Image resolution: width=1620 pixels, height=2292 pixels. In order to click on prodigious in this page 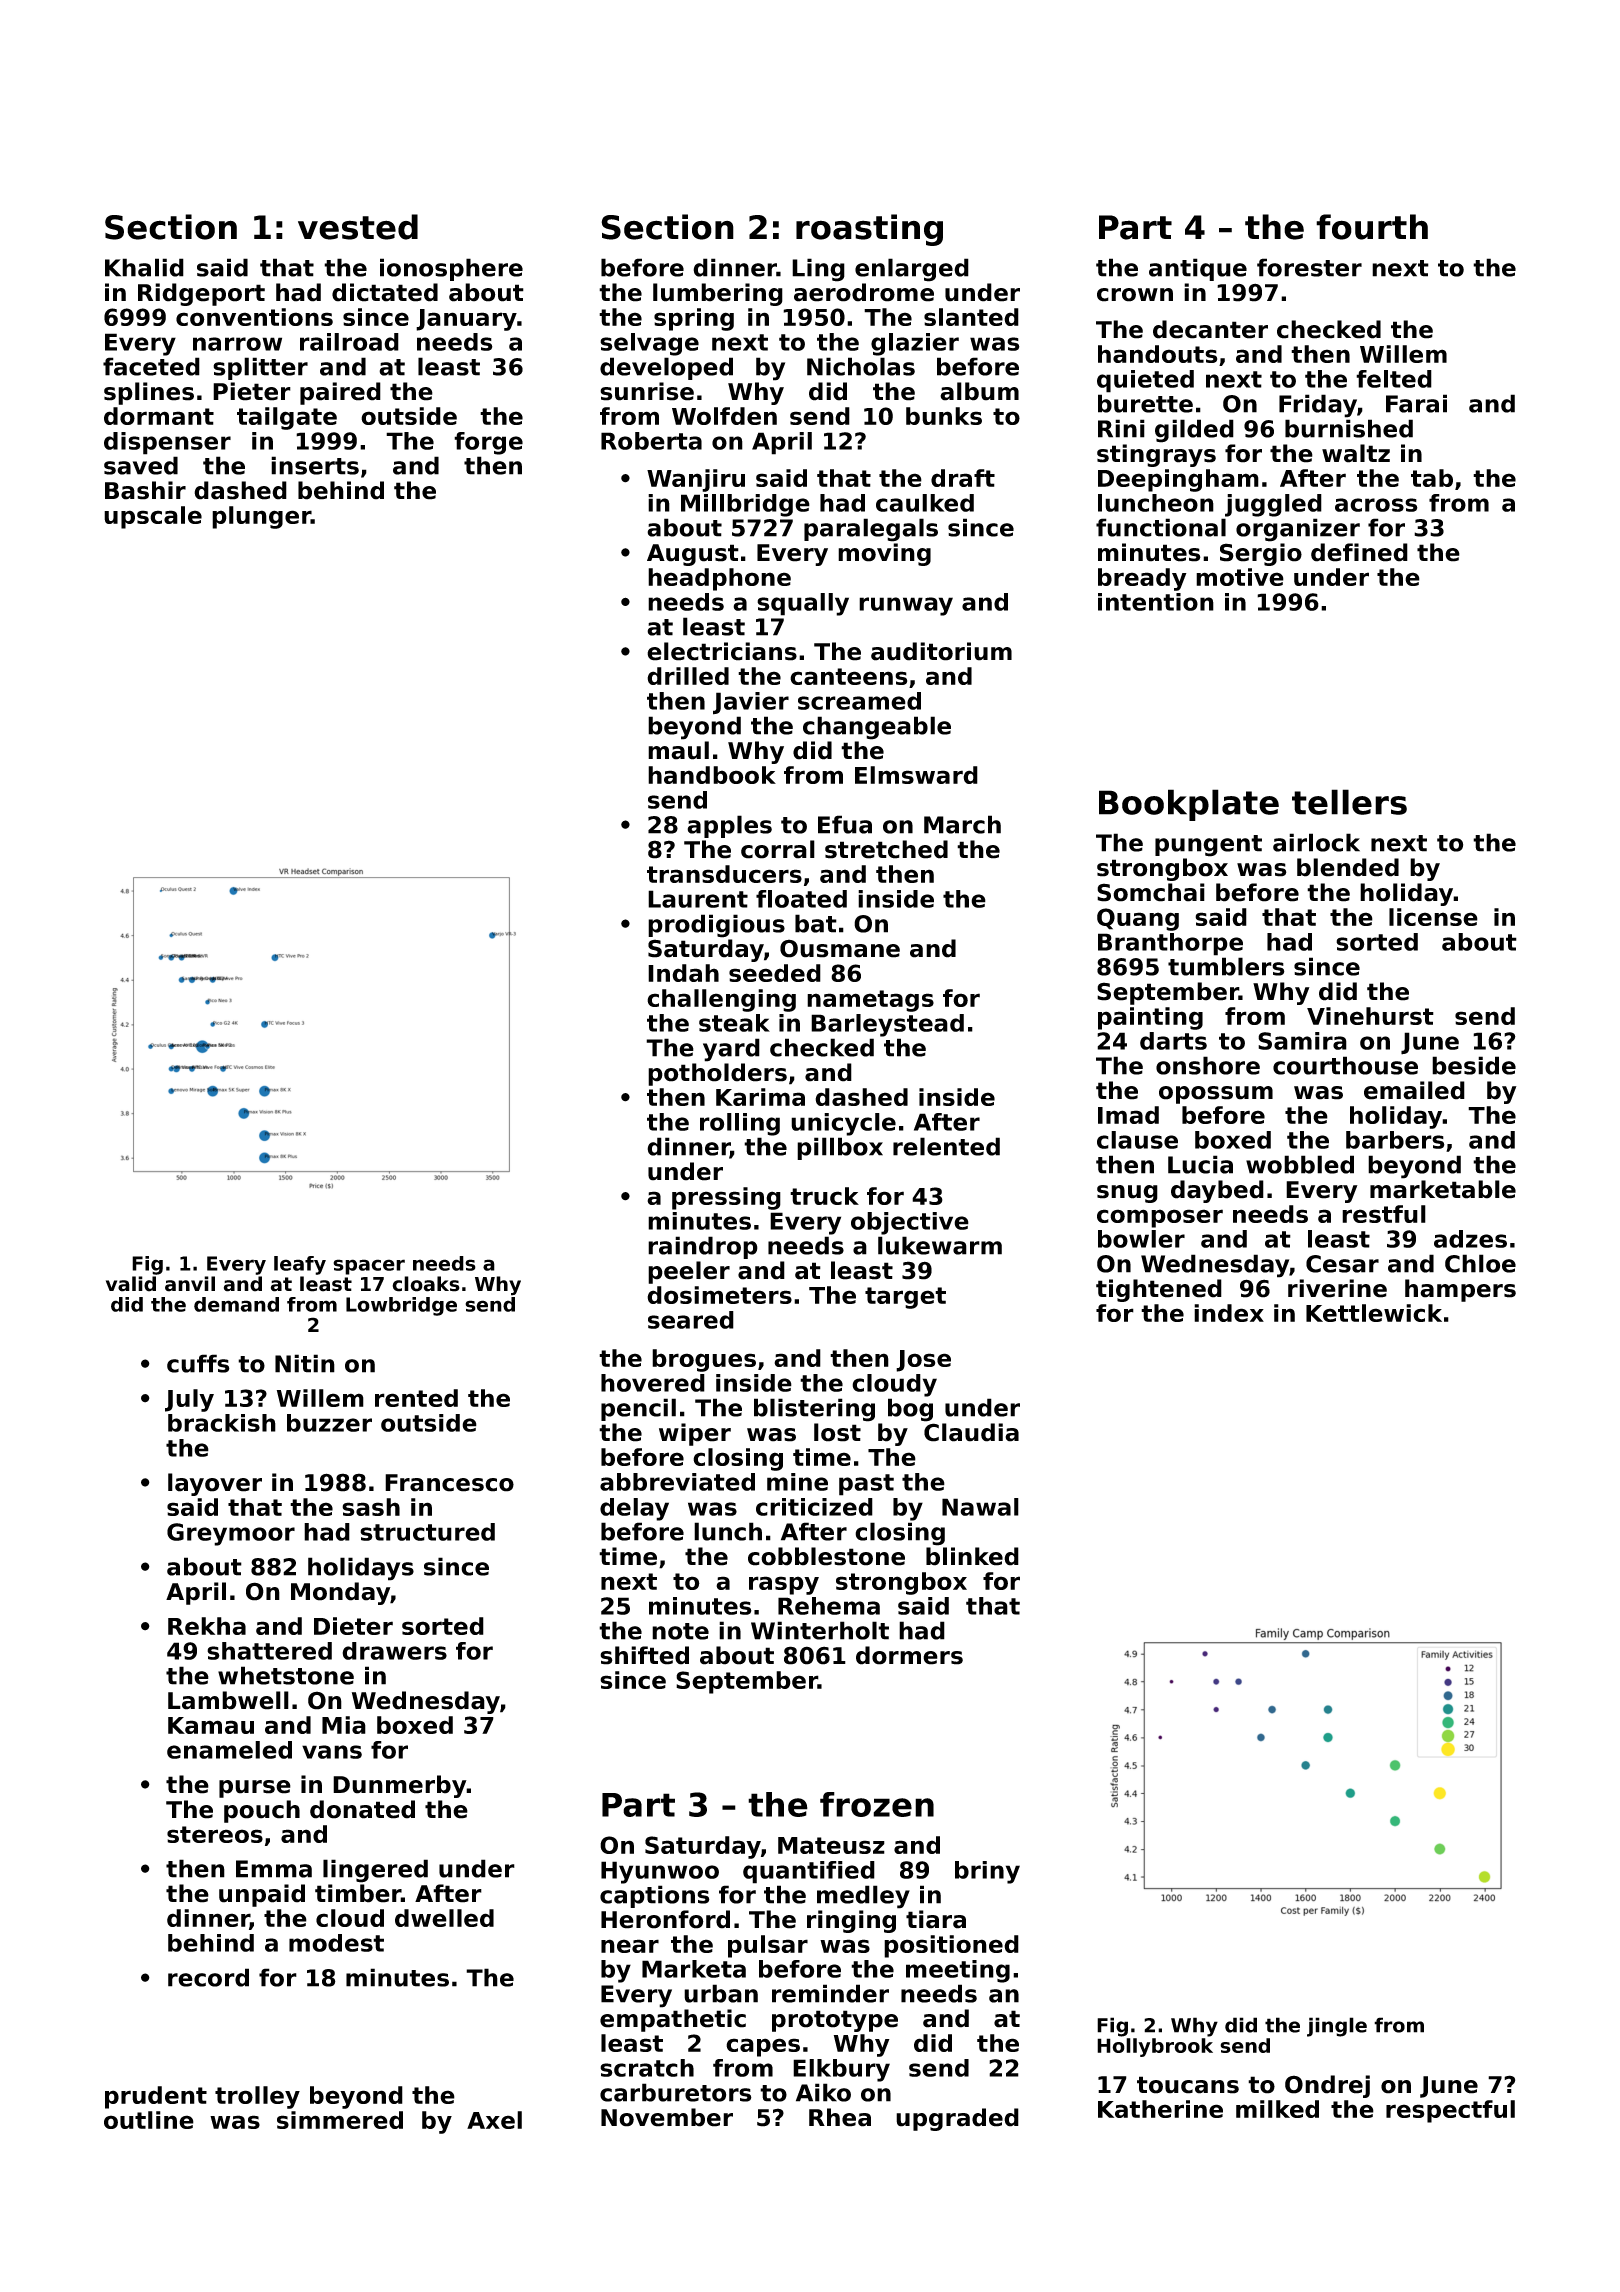, I will do `click(716, 926)`.
